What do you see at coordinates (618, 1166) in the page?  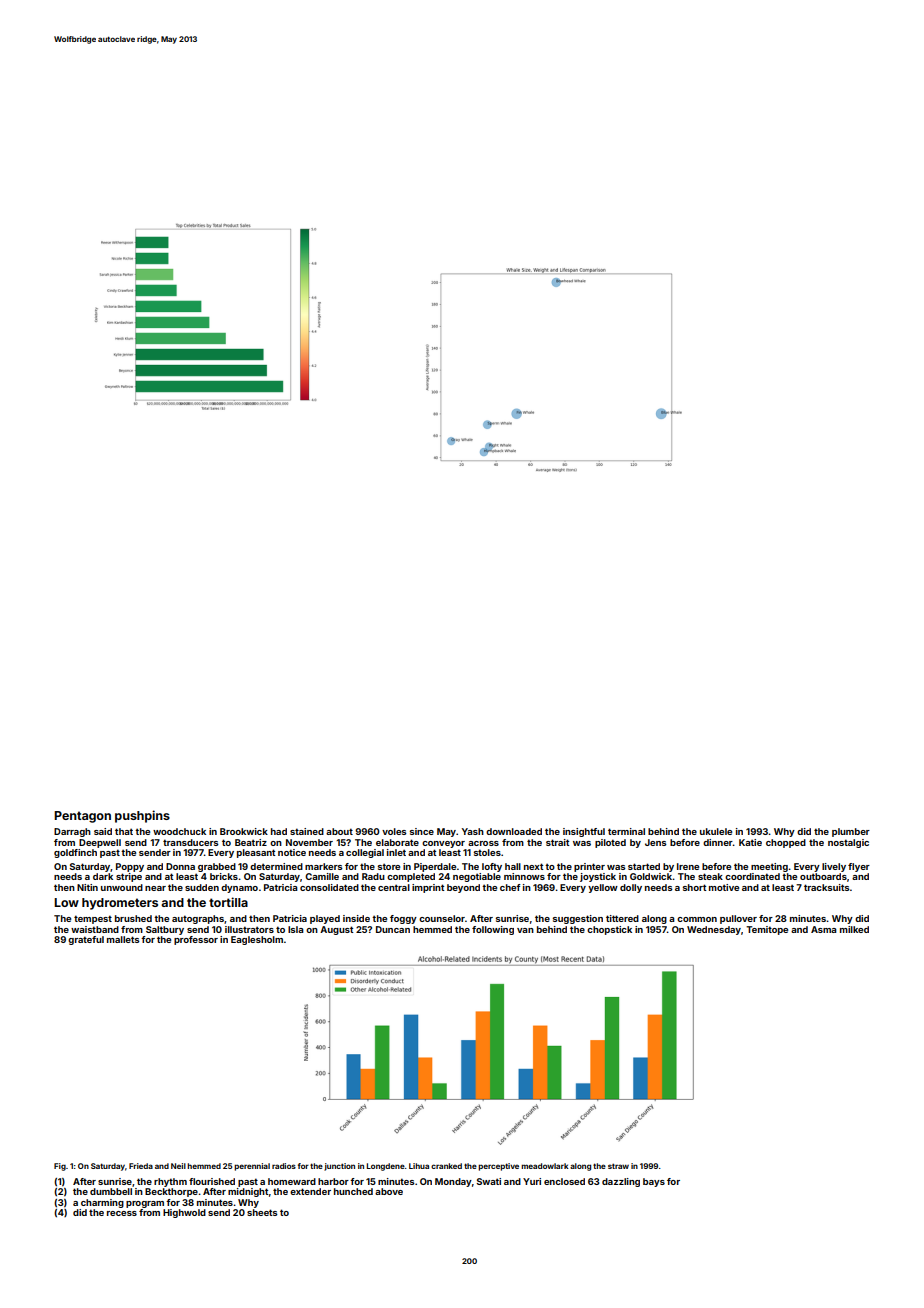 I see `straw` at bounding box center [618, 1166].
